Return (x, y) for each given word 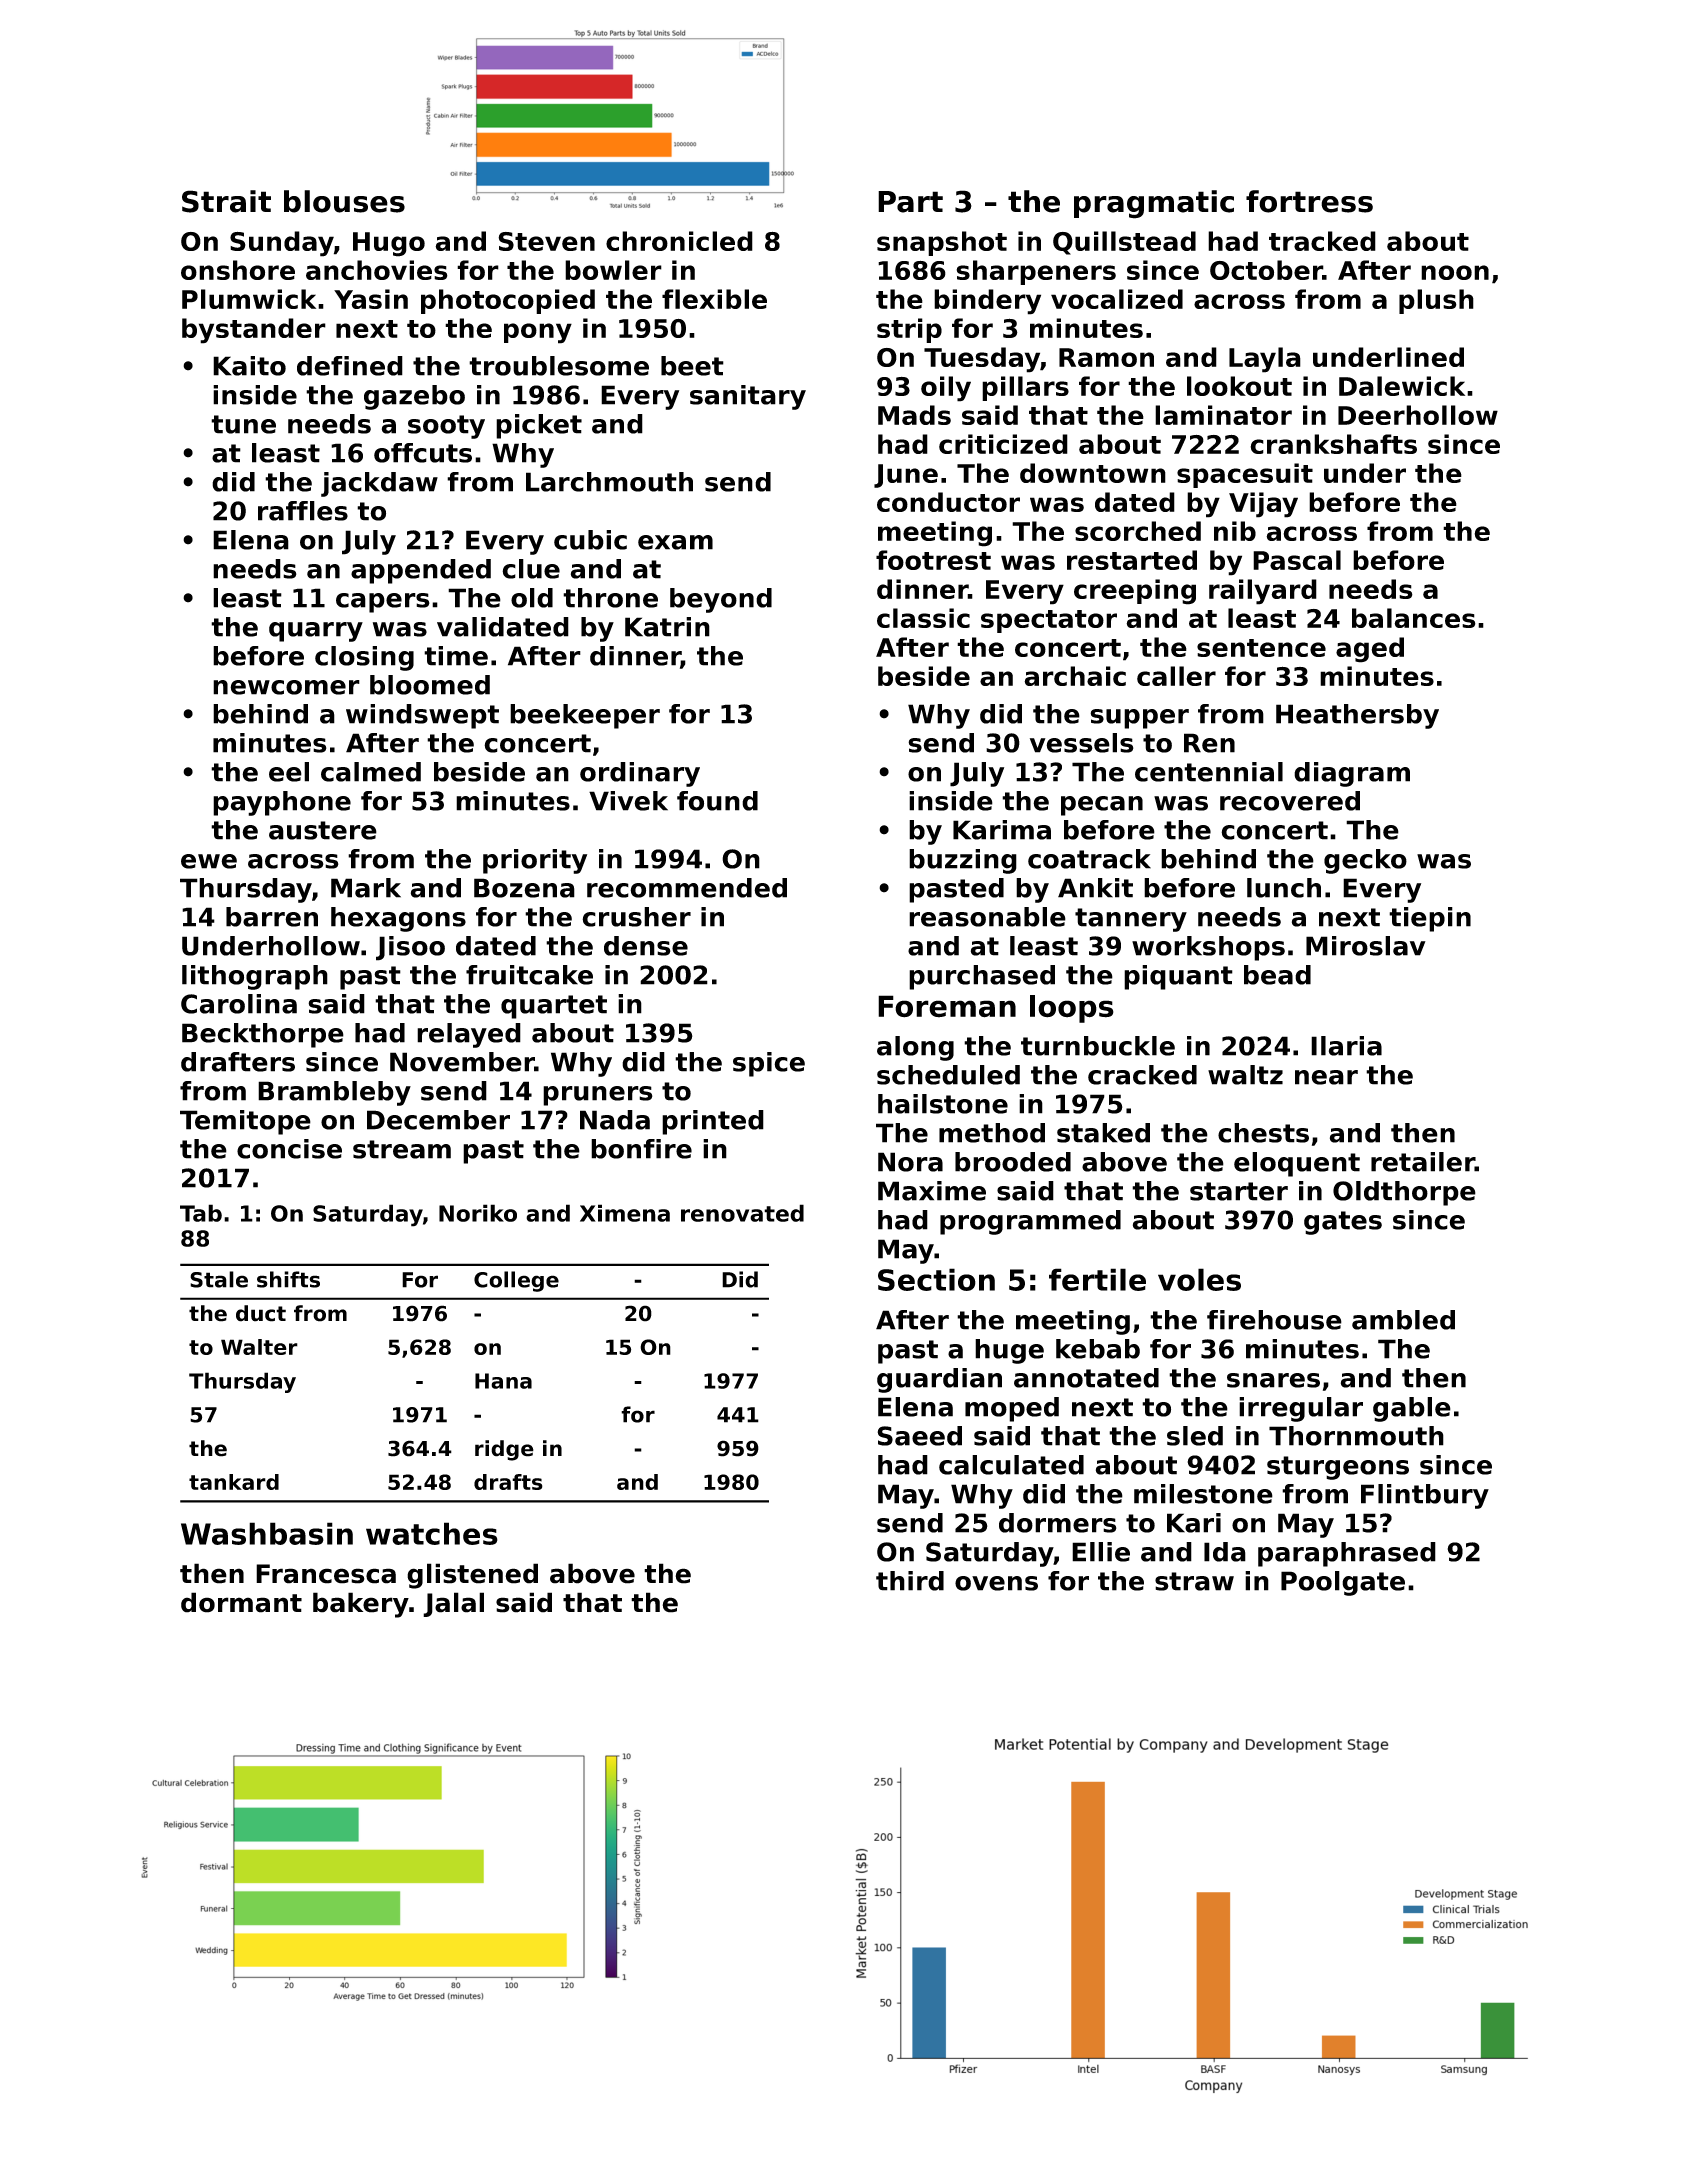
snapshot (942, 243)
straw (1194, 1581)
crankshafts (1333, 444)
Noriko (478, 1213)
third (910, 1581)
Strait (226, 201)
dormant (241, 1602)
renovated (742, 1213)
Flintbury (1425, 1496)
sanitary (748, 397)
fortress (1309, 201)
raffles (303, 511)
